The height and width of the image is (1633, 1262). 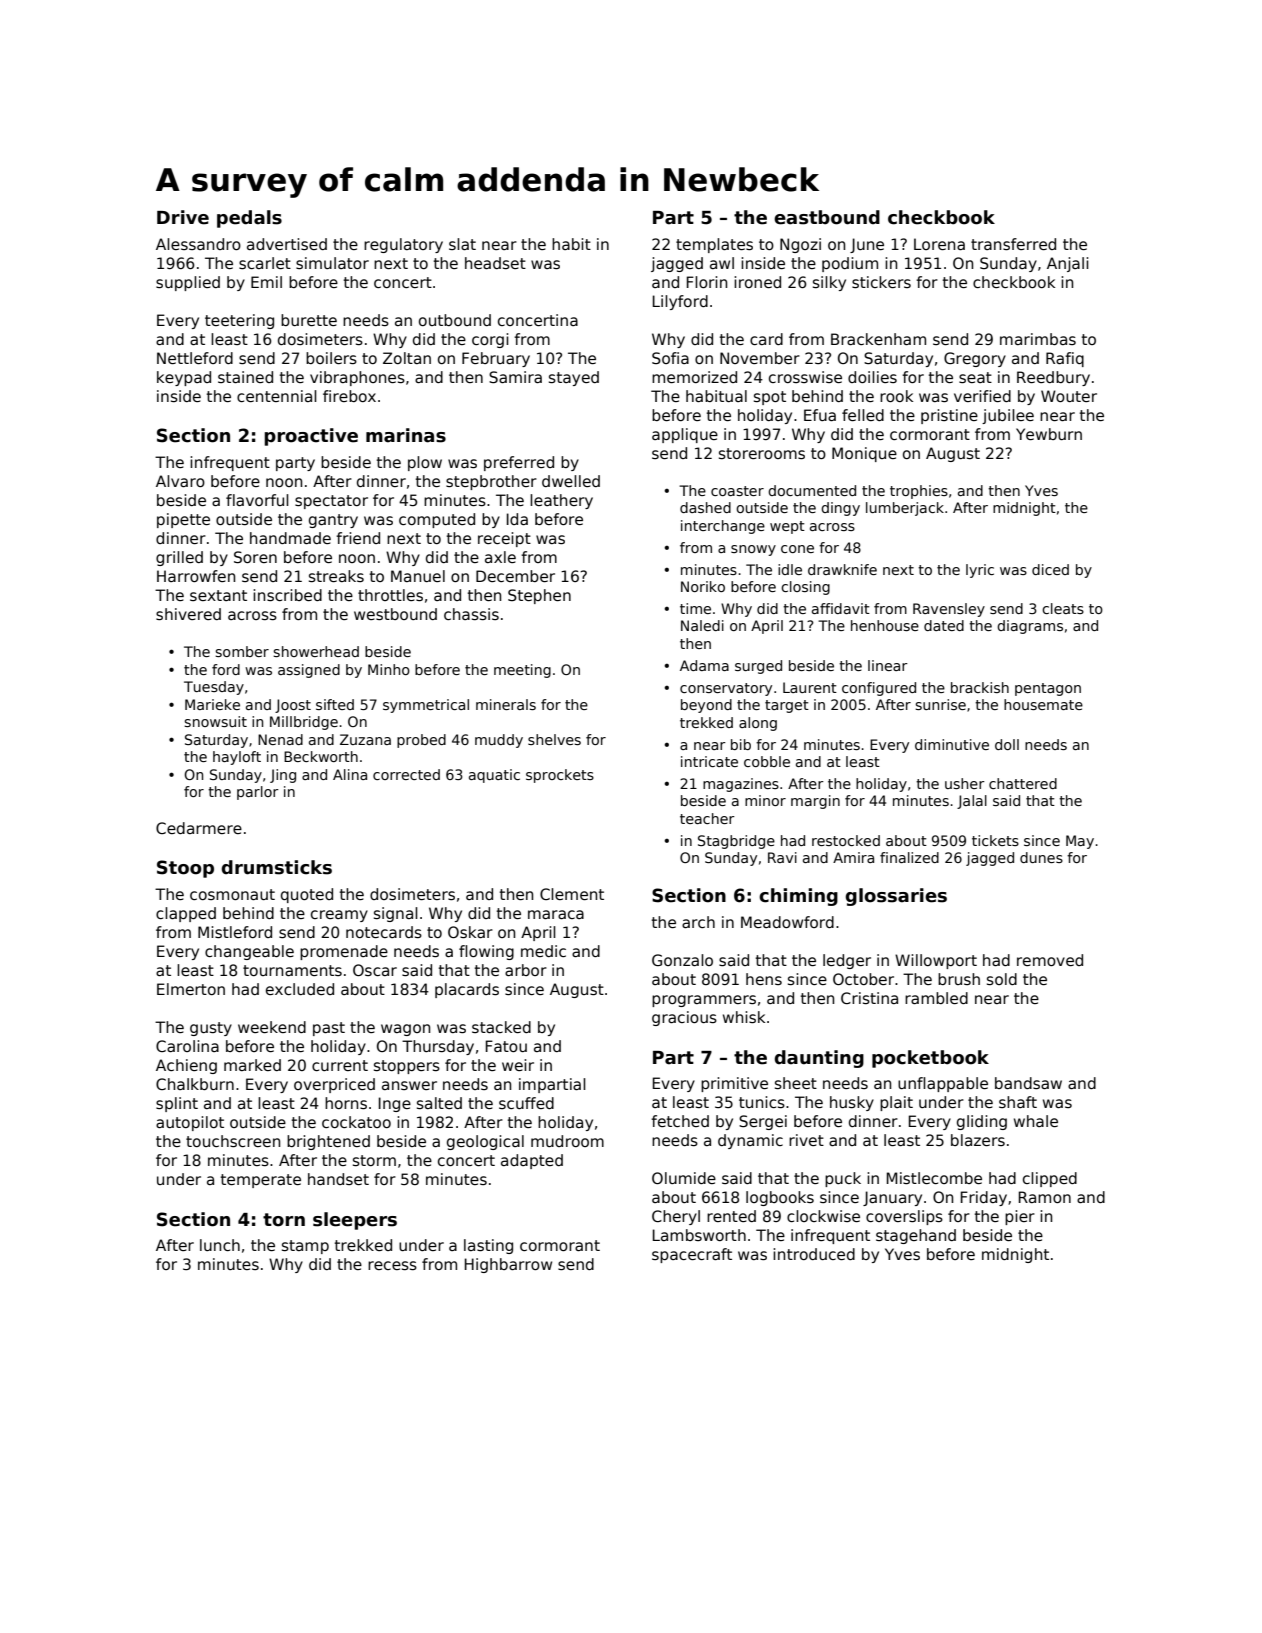 I want to click on marinas, so click(x=406, y=435).
